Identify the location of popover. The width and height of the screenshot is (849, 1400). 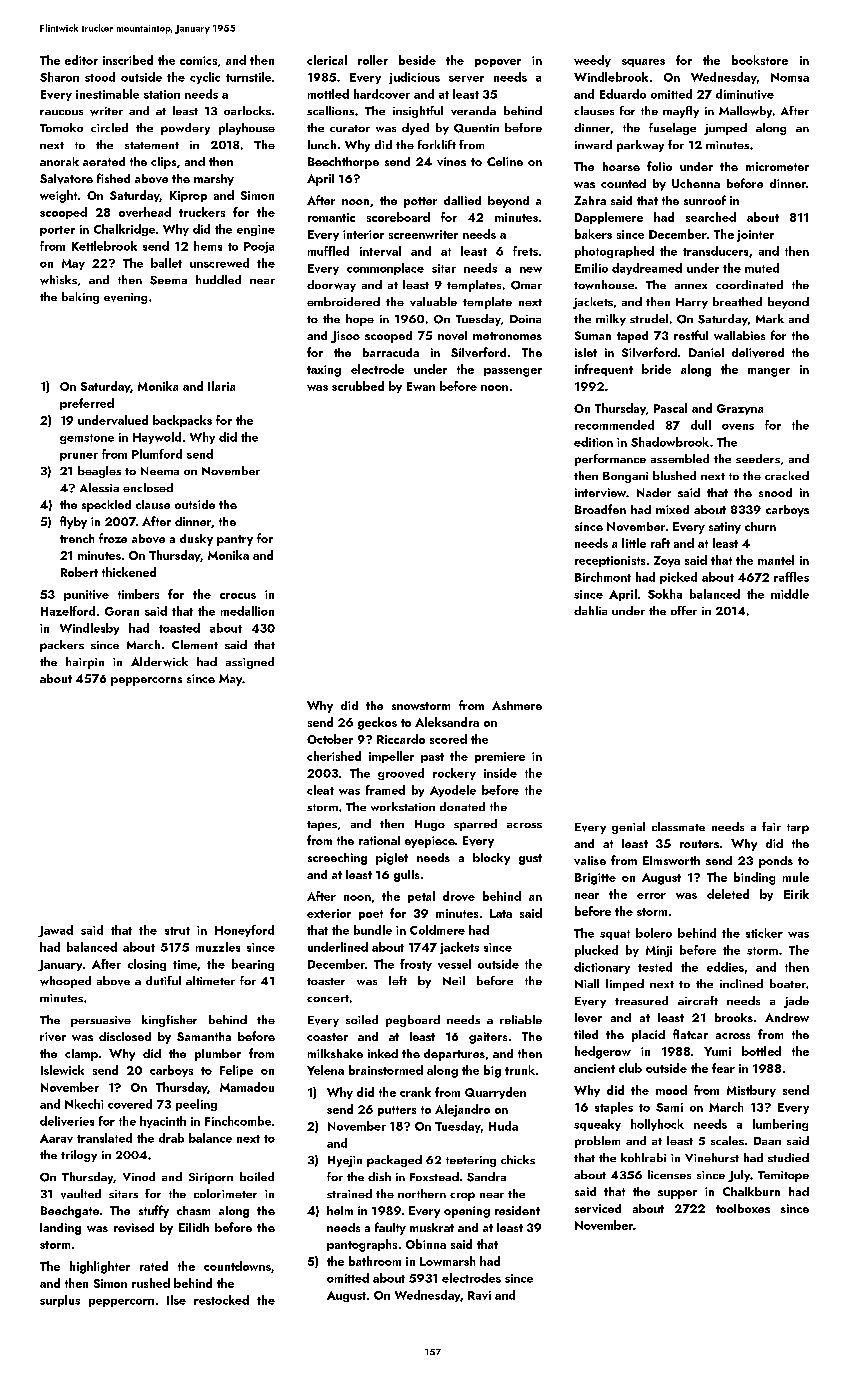
(498, 63).
